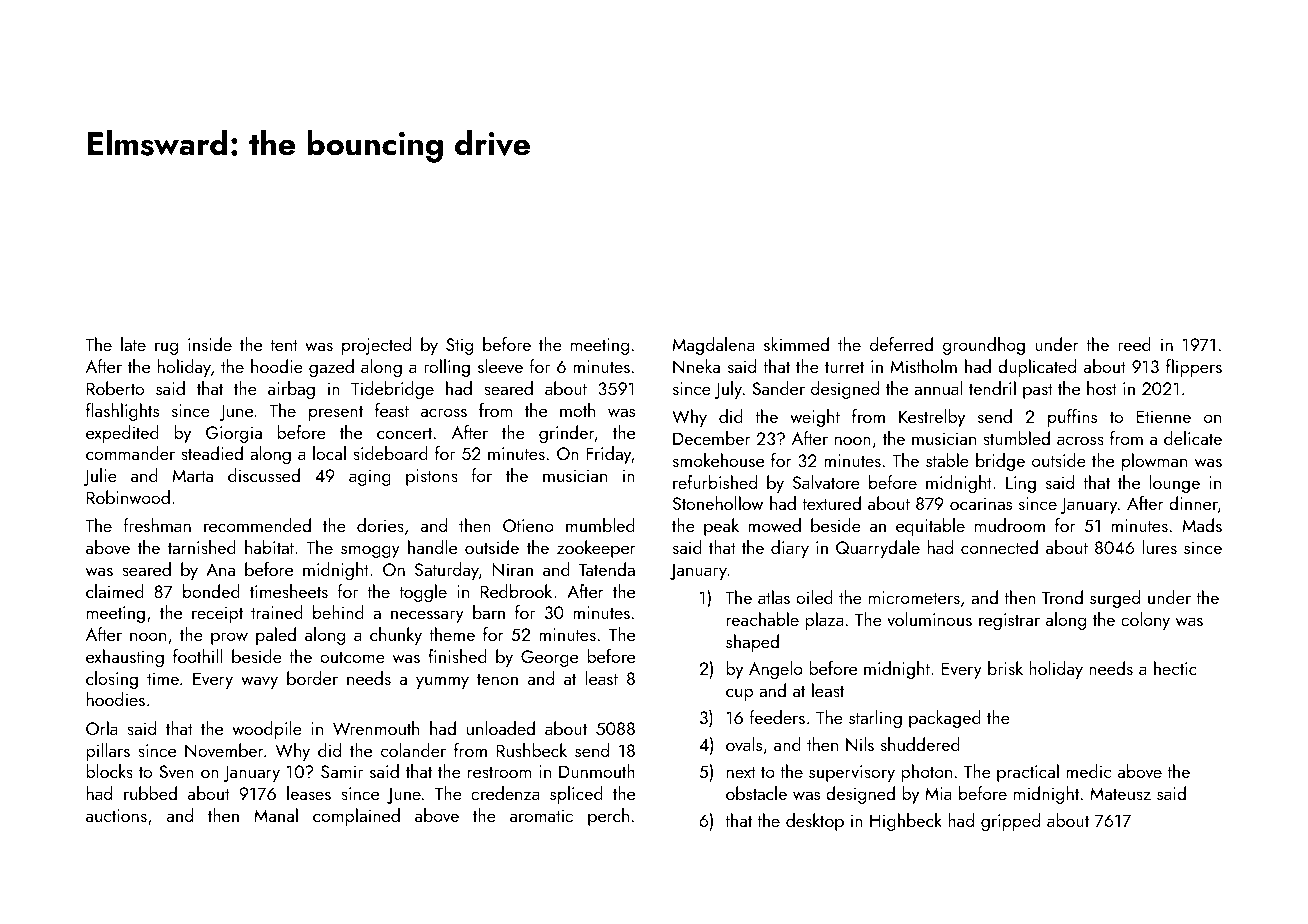  I want to click on gripped, so click(1010, 822).
